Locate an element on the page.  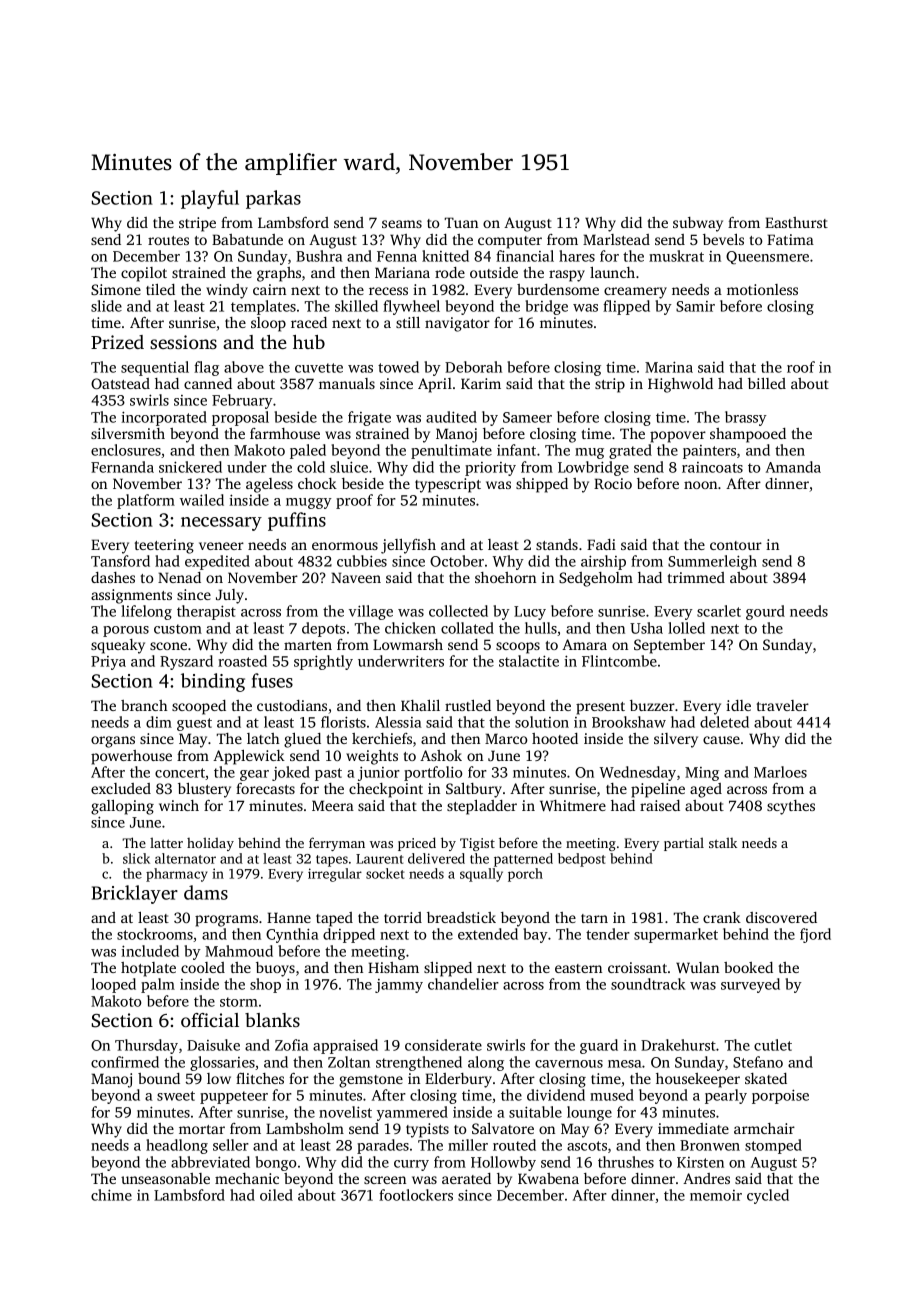
traveler is located at coordinates (783, 705).
